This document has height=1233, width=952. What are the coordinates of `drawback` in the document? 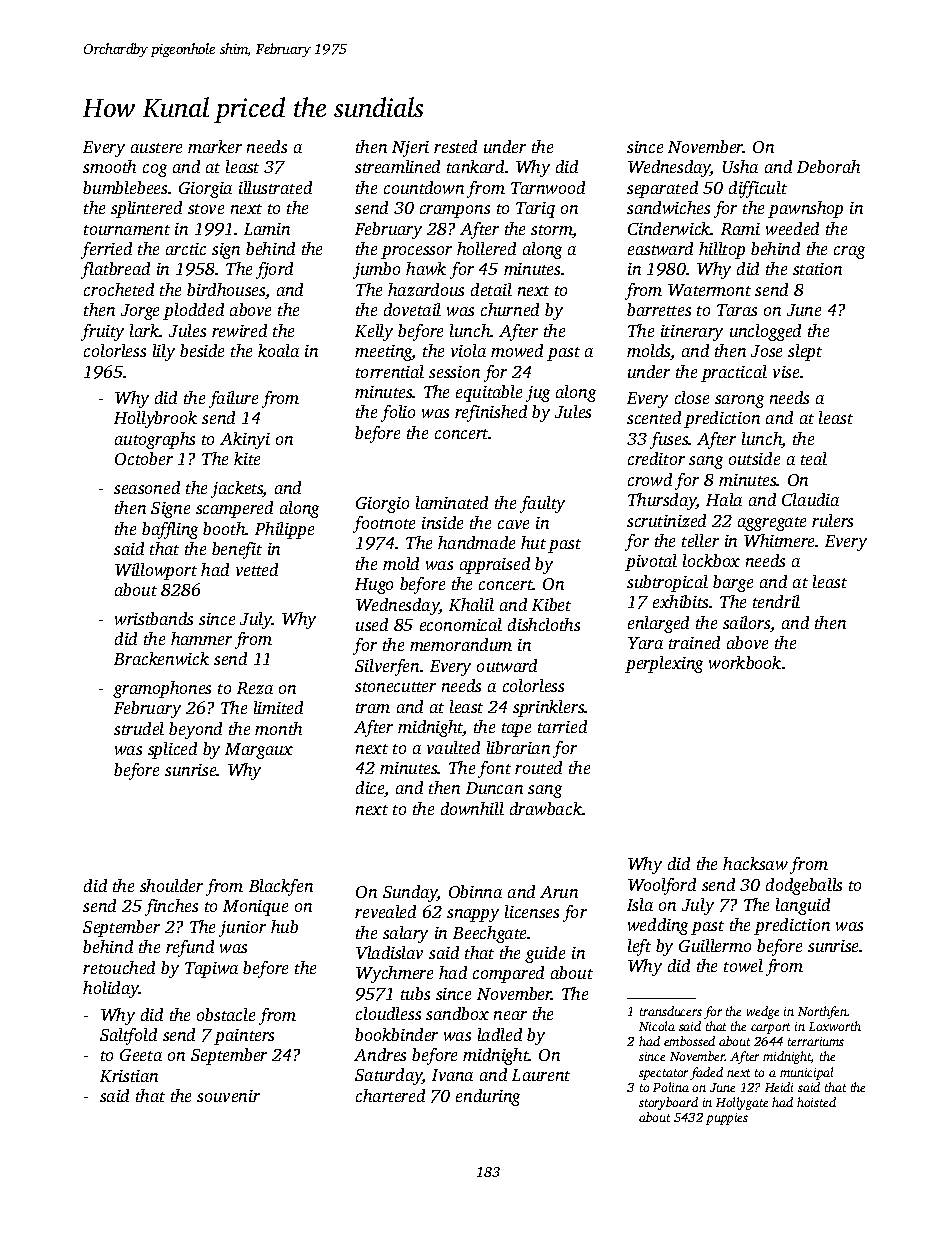 It's located at (546, 808).
